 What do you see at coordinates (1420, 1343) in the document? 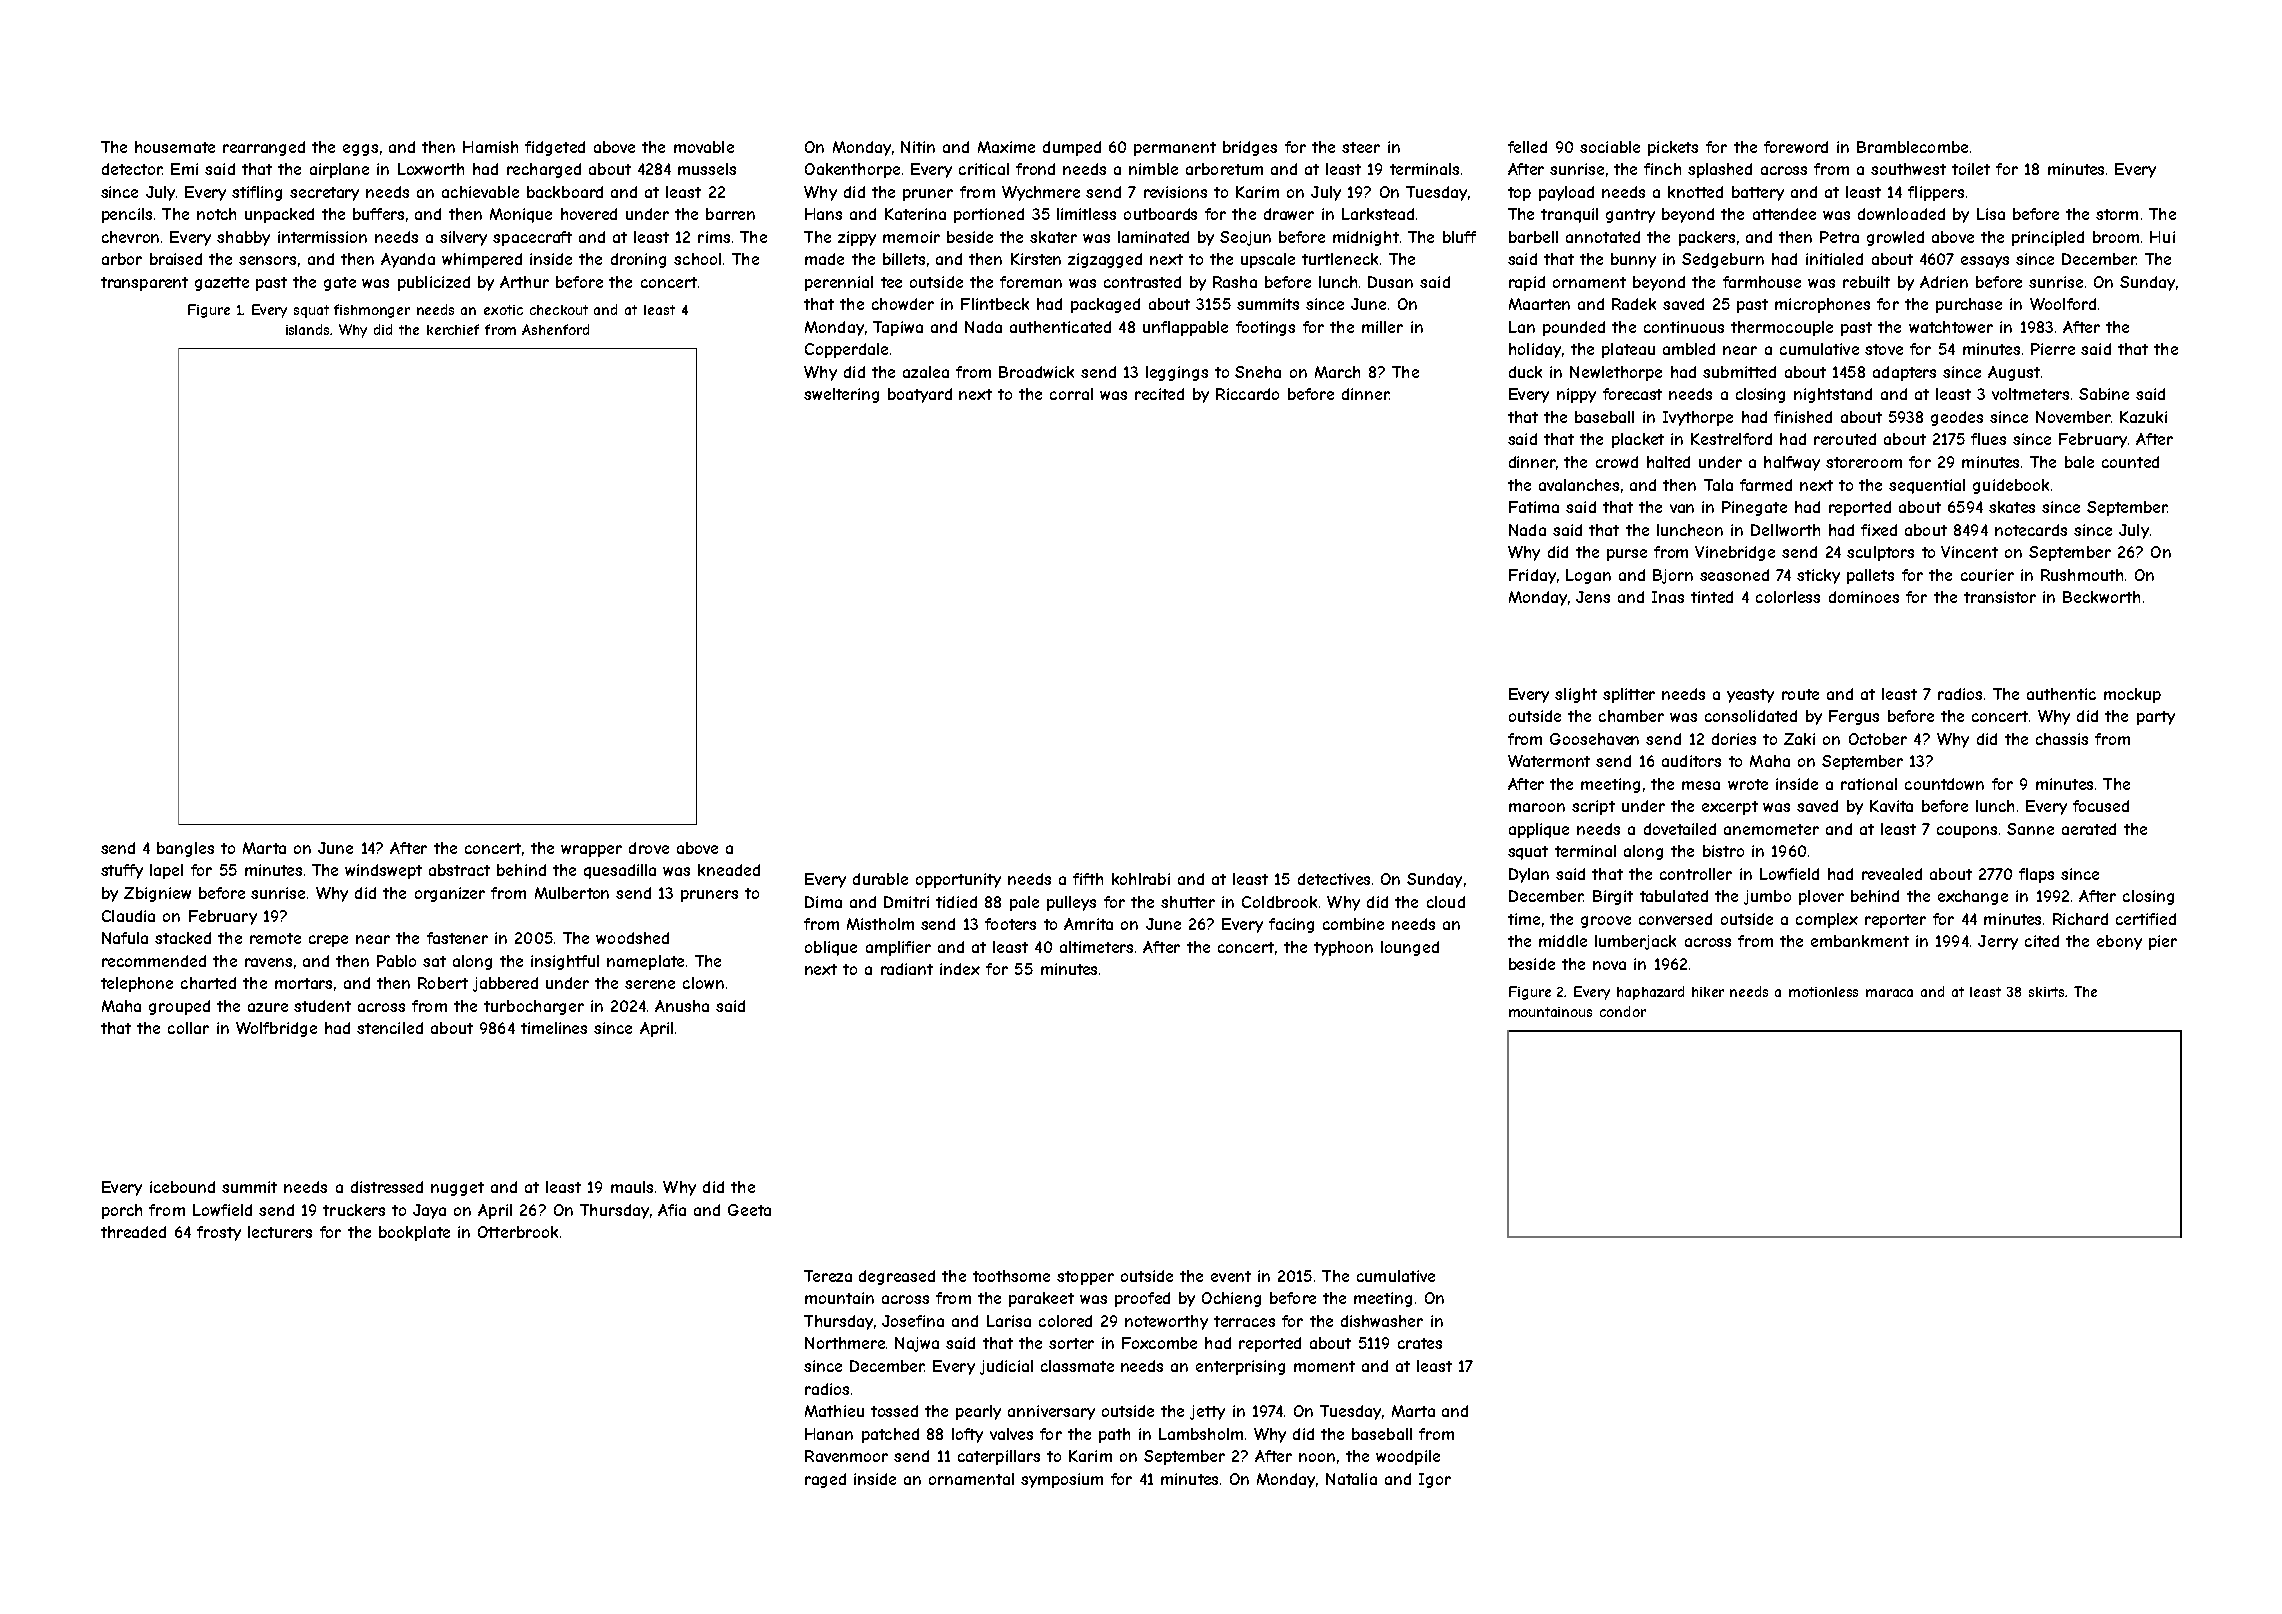
I see `crates` at bounding box center [1420, 1343].
